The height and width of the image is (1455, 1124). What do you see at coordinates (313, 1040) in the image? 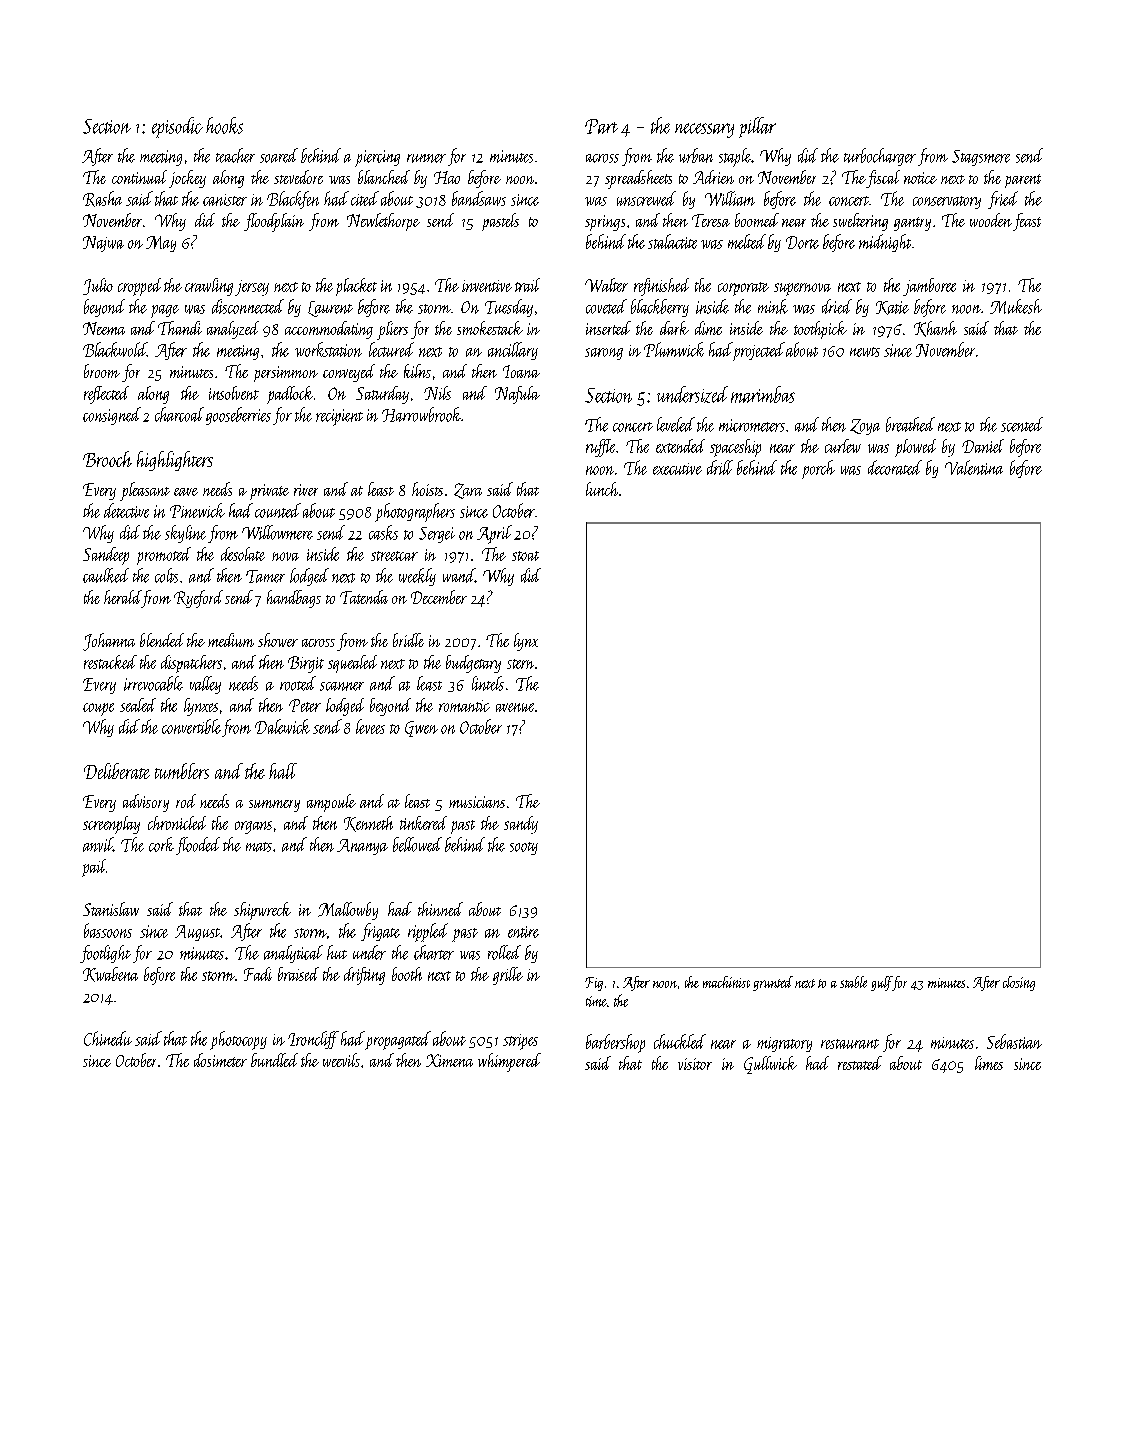
I see `Ironcliff` at bounding box center [313, 1040].
